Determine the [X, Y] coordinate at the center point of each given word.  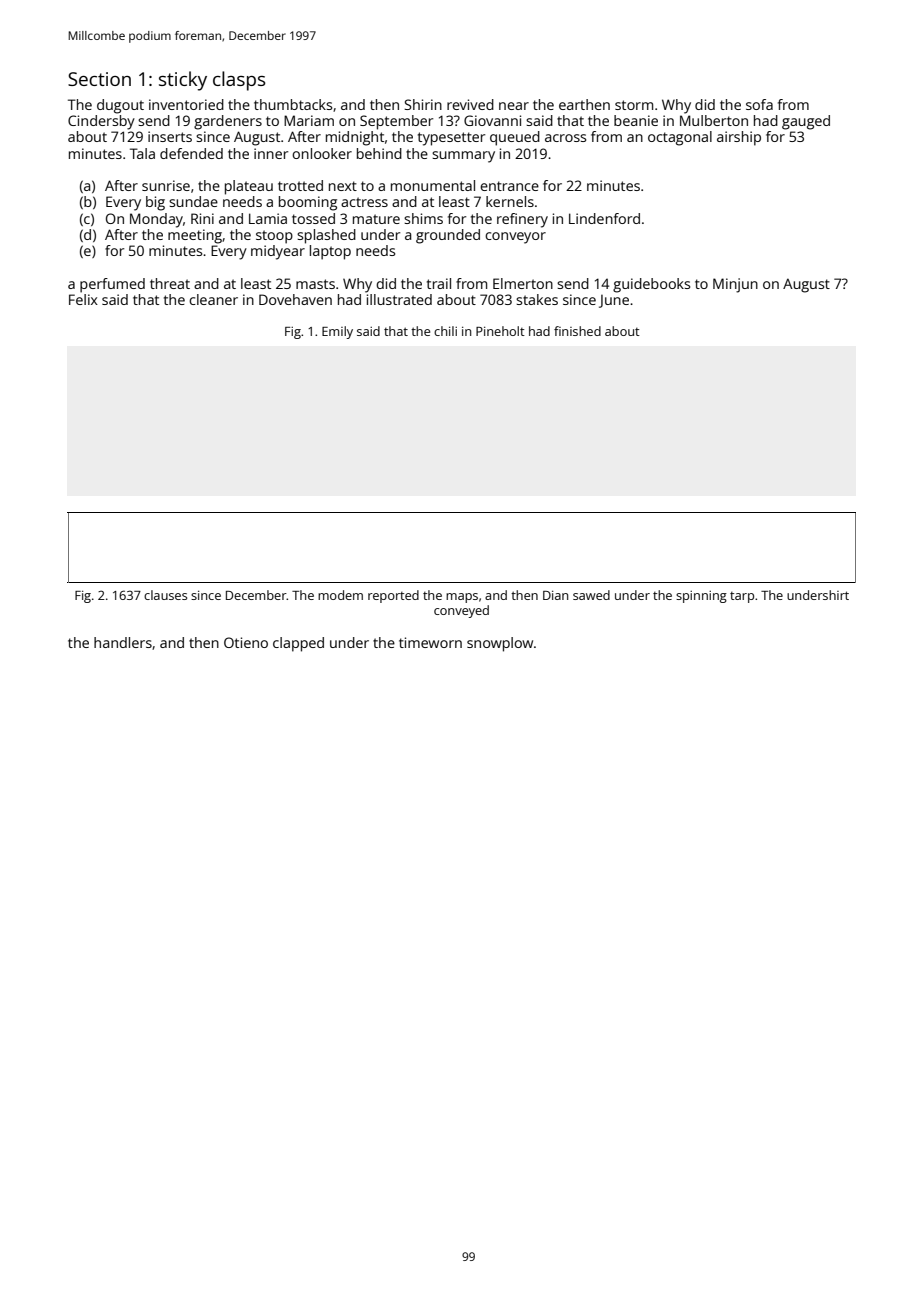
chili [445, 331]
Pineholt [500, 331]
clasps [239, 81]
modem [340, 595]
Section [99, 79]
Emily [337, 332]
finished [577, 331]
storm [634, 105]
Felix [83, 299]
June [614, 301]
